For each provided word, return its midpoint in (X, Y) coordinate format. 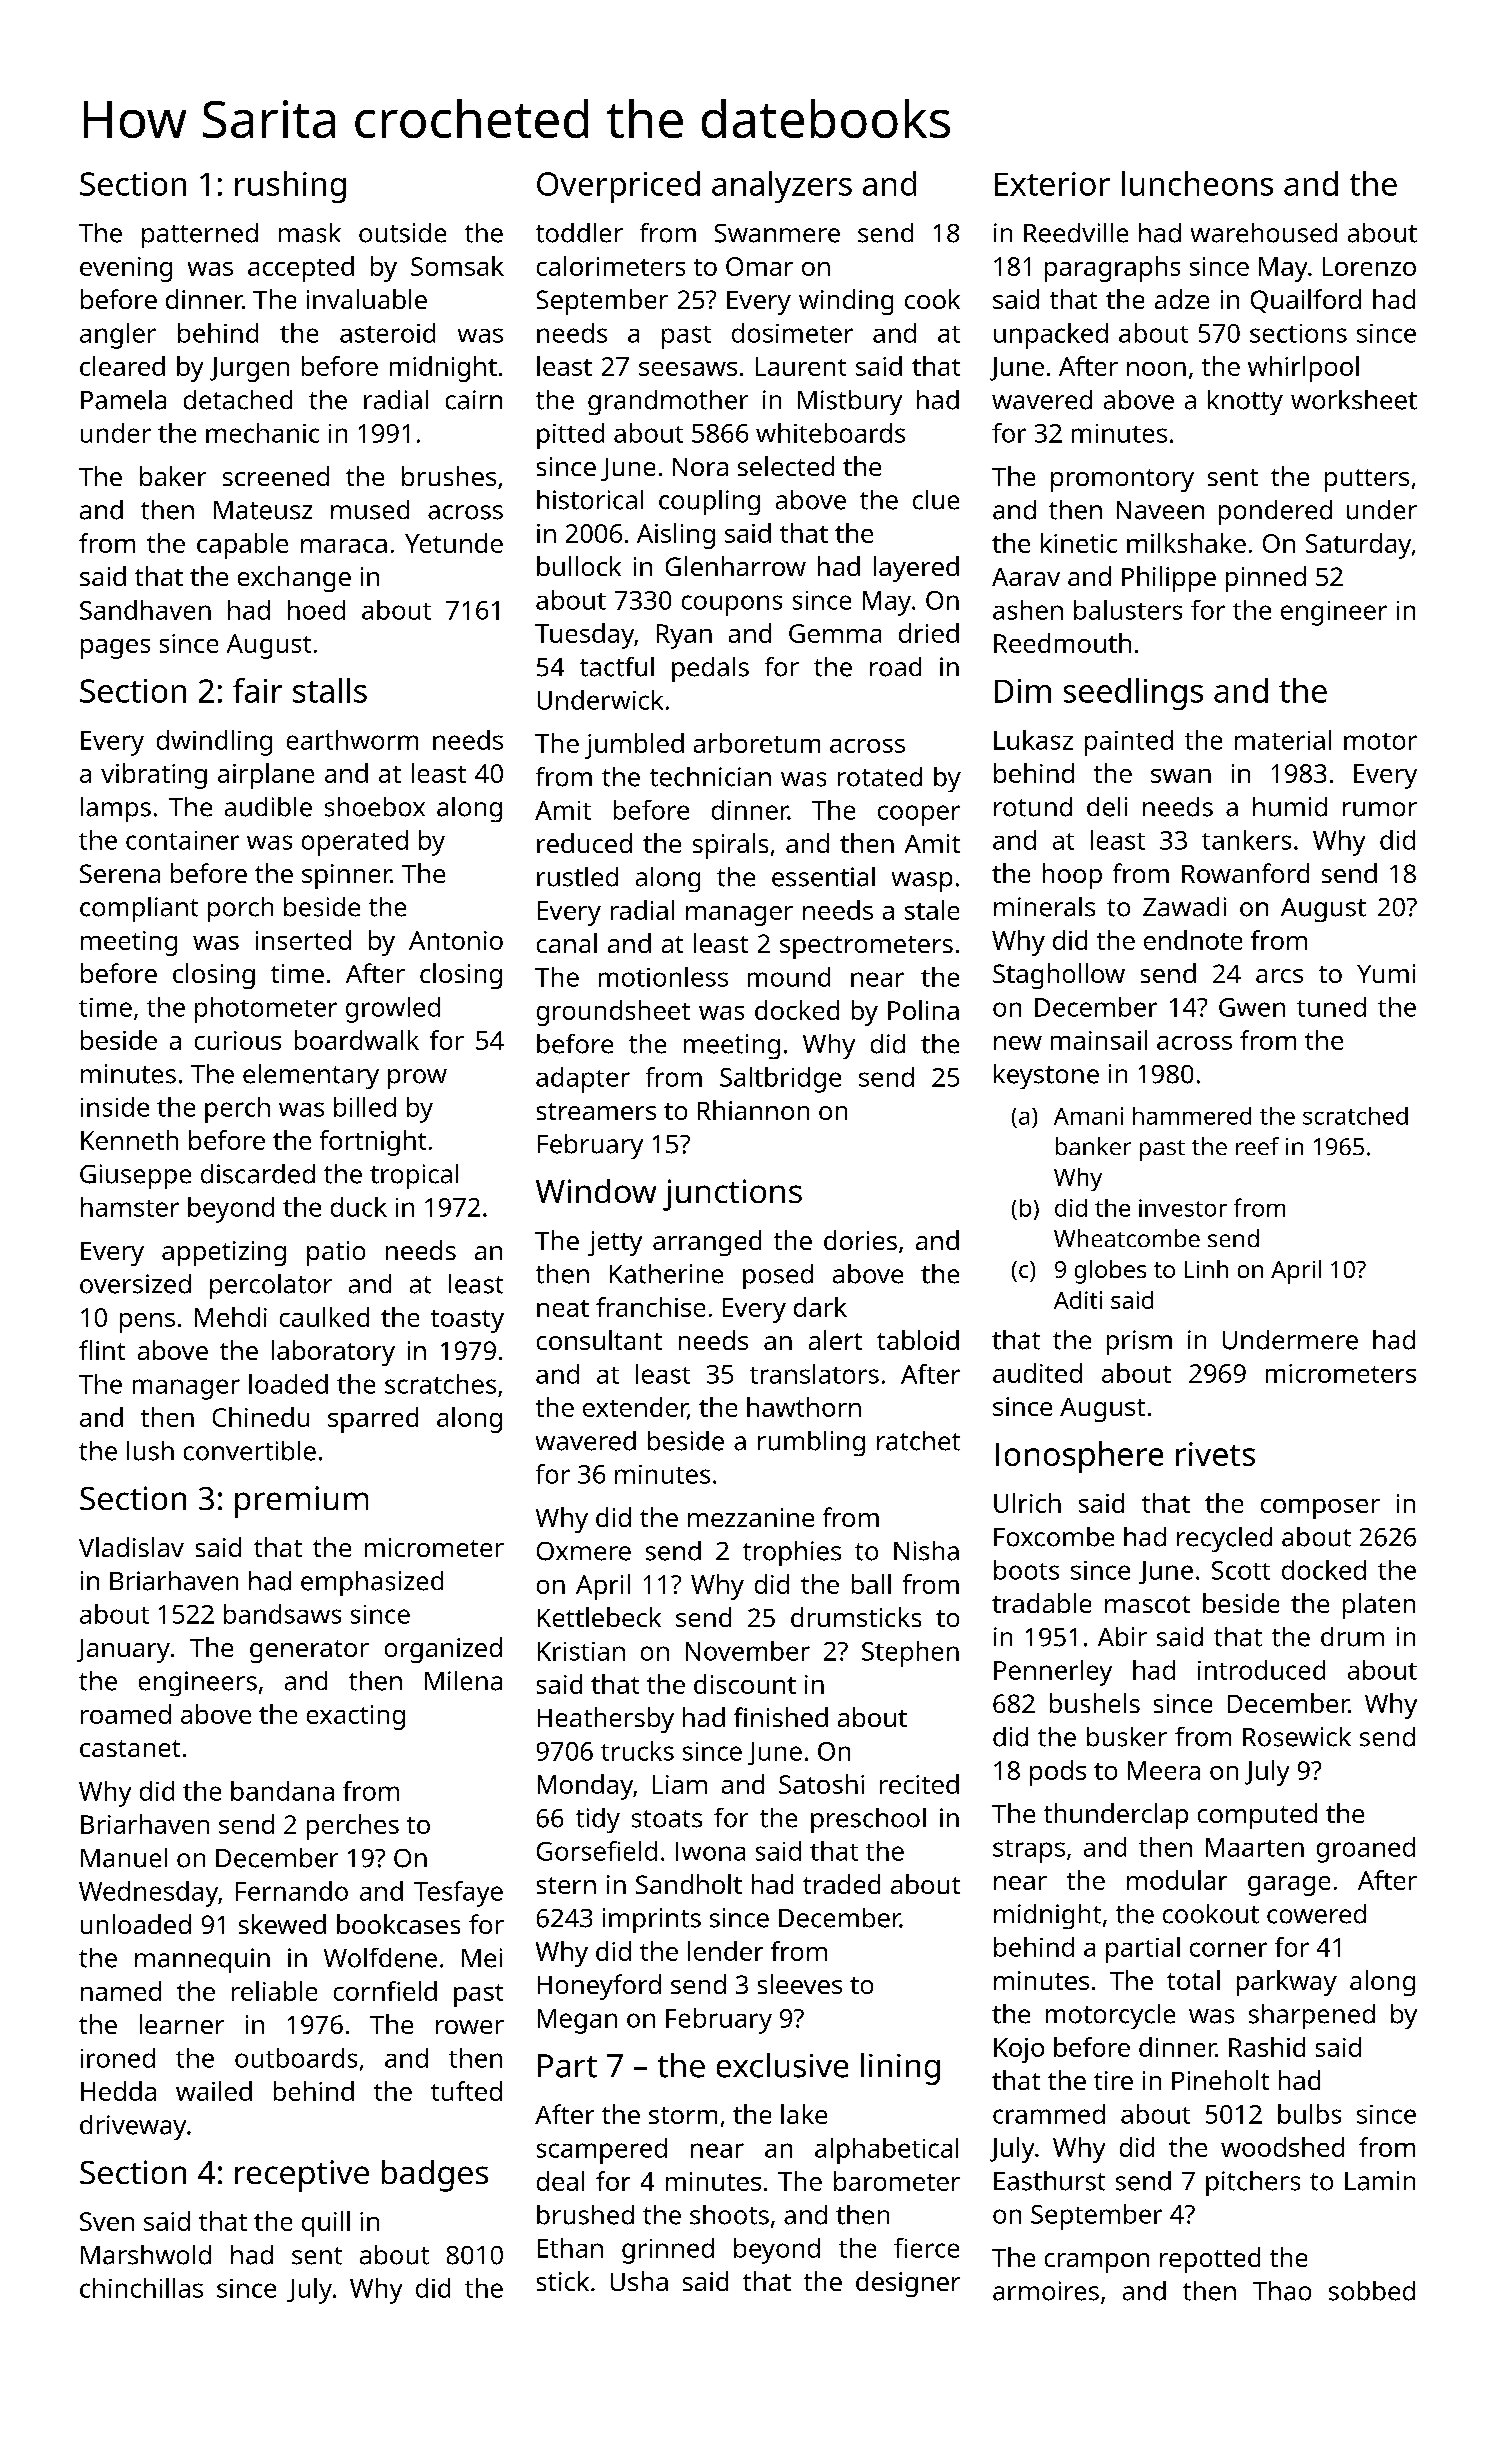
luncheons (1197, 183)
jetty (615, 1243)
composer (1320, 1509)
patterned (200, 235)
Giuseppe (135, 1176)
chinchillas (141, 2288)
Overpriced (618, 187)
